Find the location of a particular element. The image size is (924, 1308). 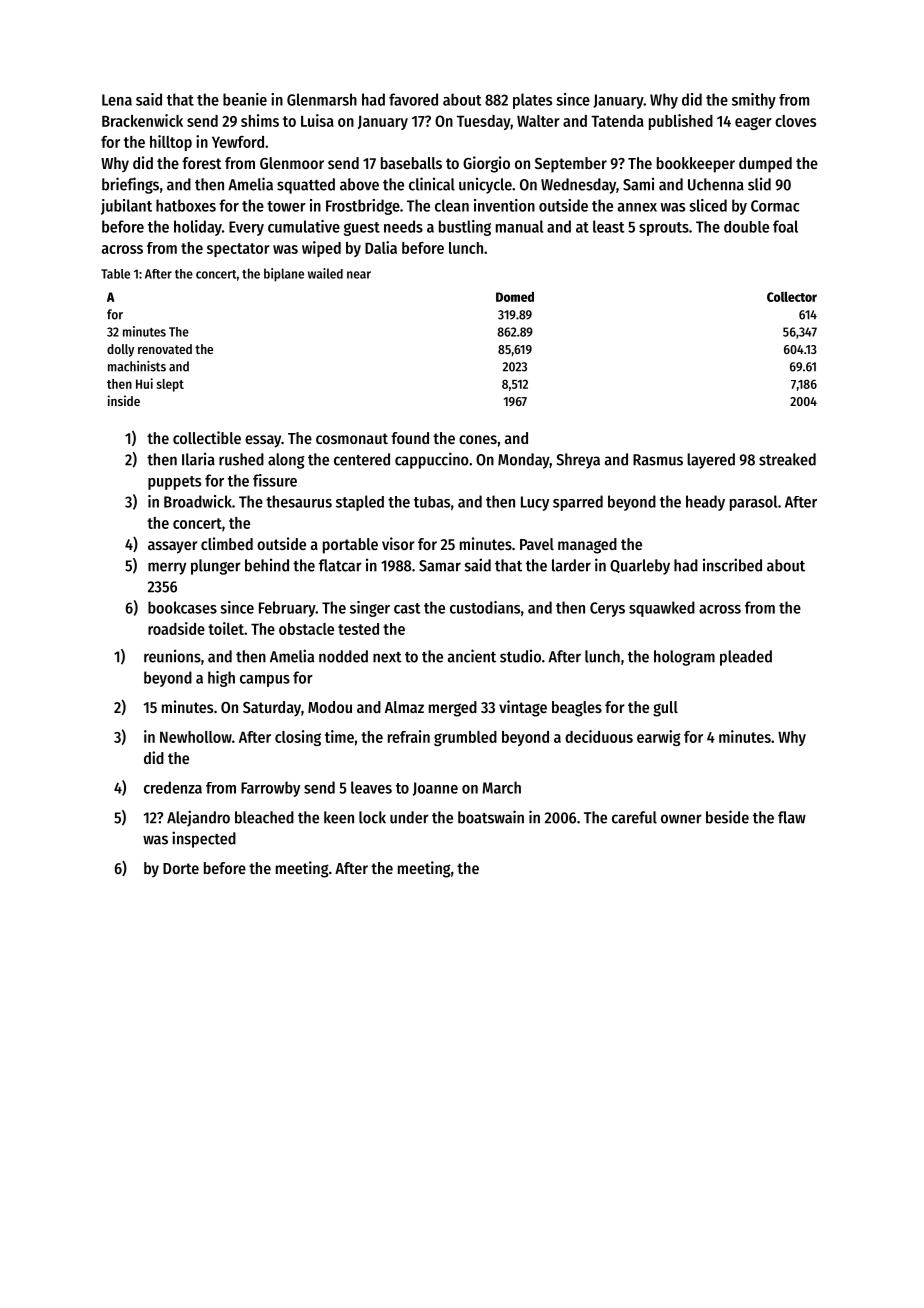

lock is located at coordinates (372, 817).
